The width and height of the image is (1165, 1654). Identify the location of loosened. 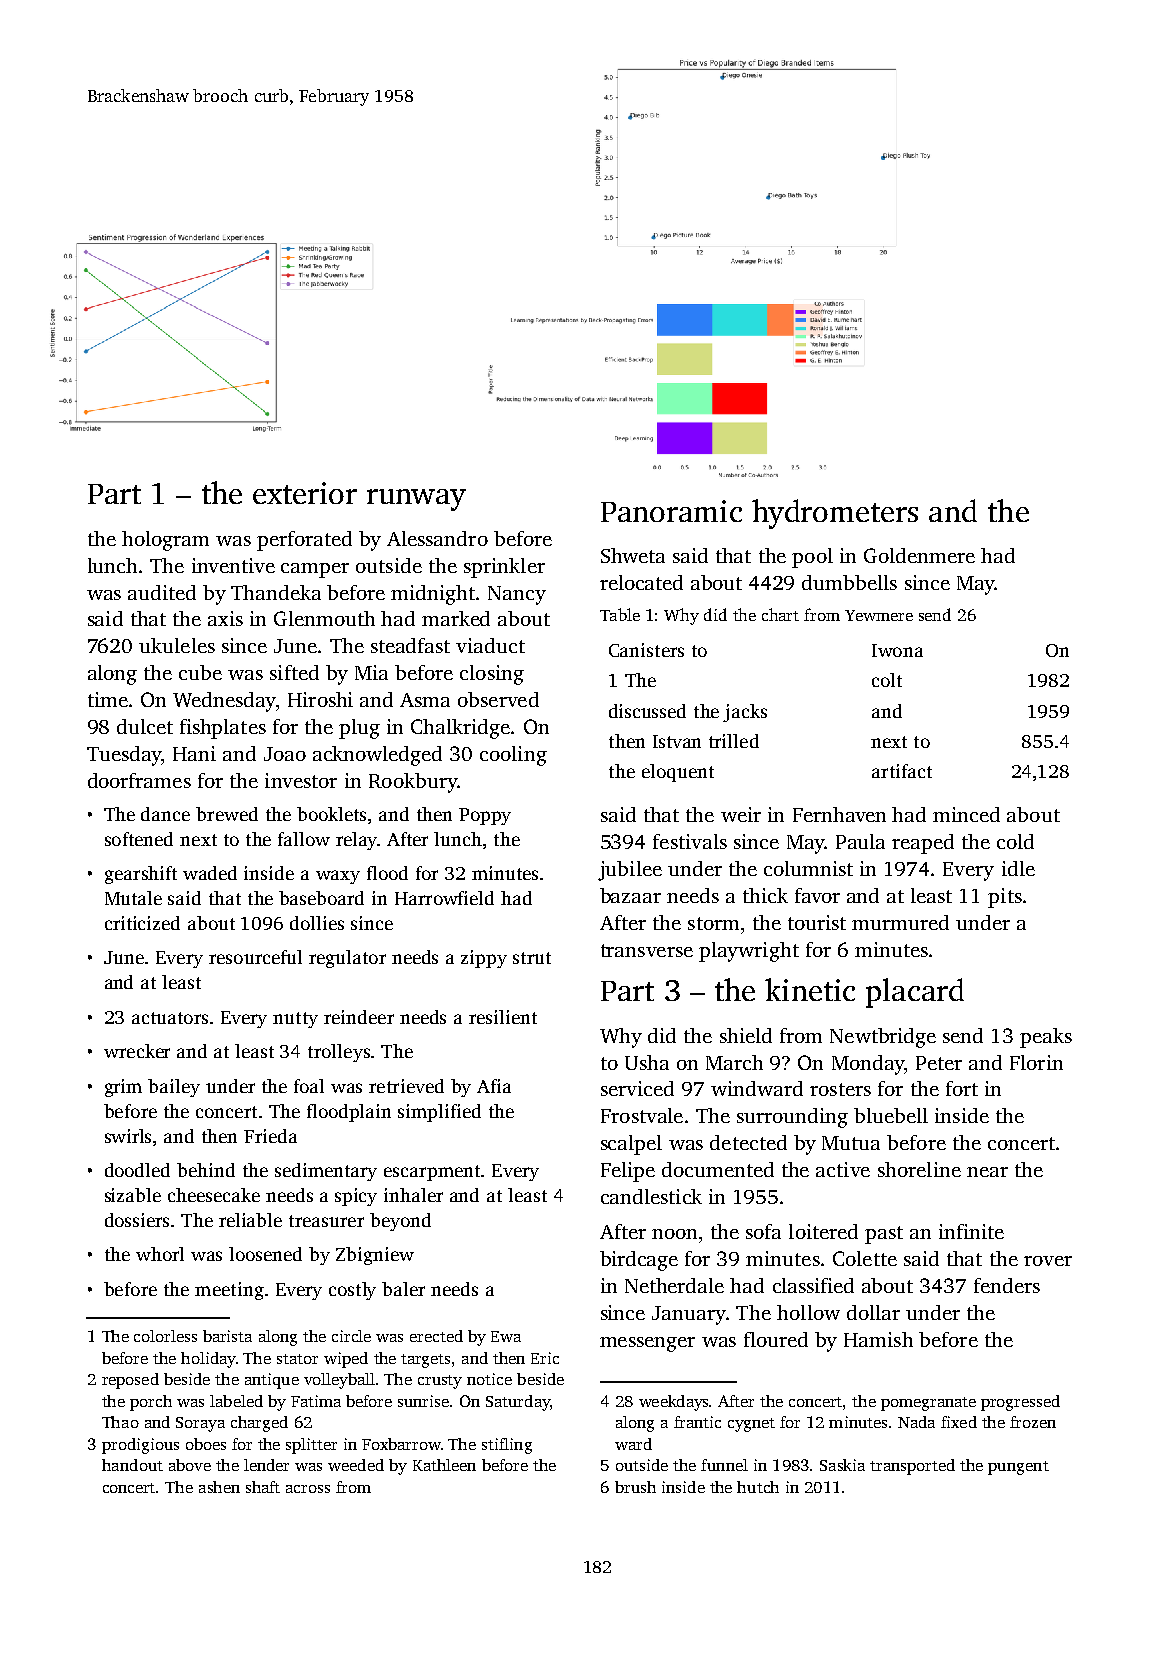
(265, 1254).
